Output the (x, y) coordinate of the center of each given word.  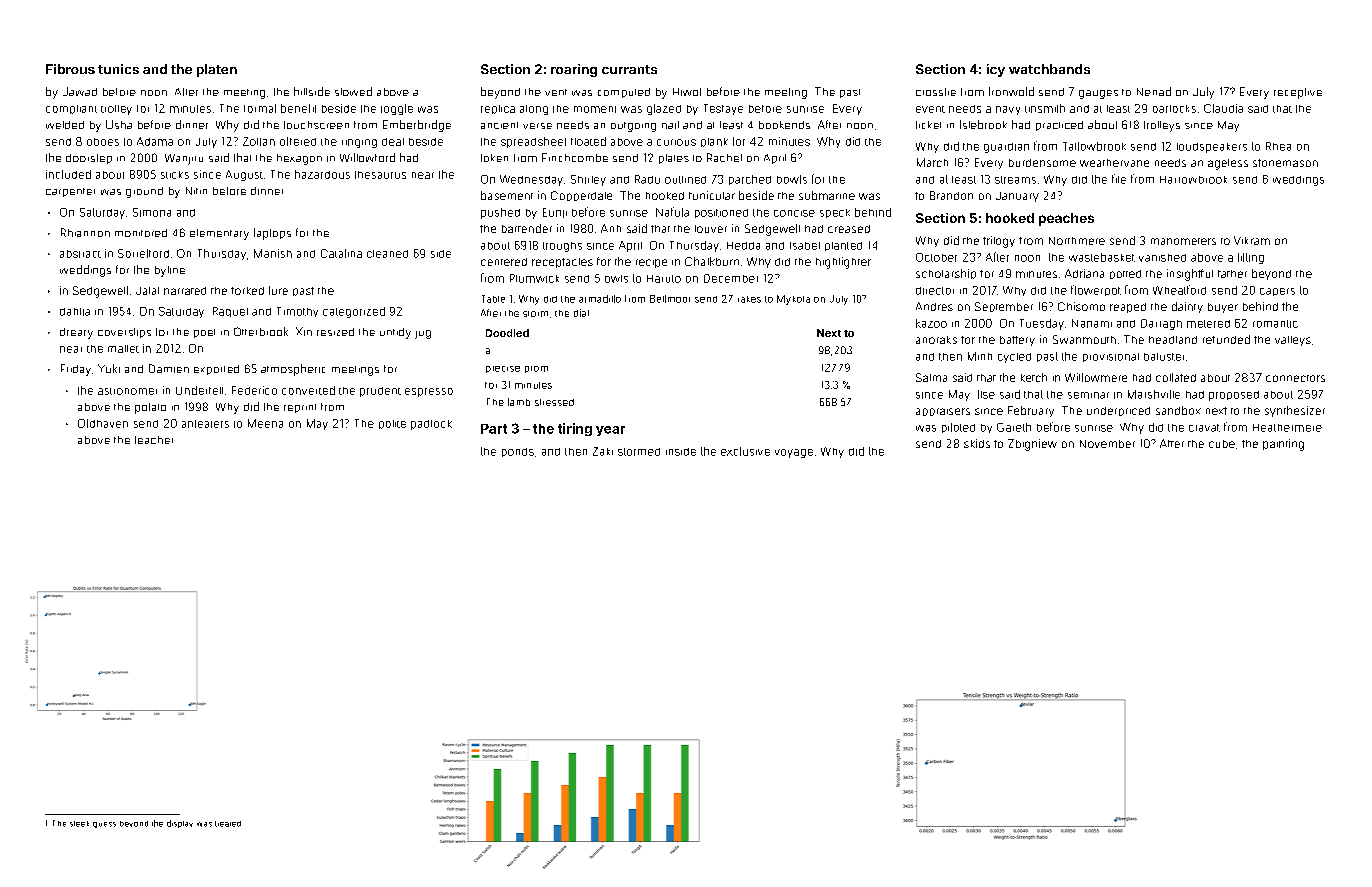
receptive (1298, 93)
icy (996, 70)
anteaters (205, 424)
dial (581, 313)
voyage (794, 453)
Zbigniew (1032, 445)
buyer (1223, 308)
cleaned (387, 254)
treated (228, 824)
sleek (79, 824)
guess (104, 825)
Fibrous (70, 69)
